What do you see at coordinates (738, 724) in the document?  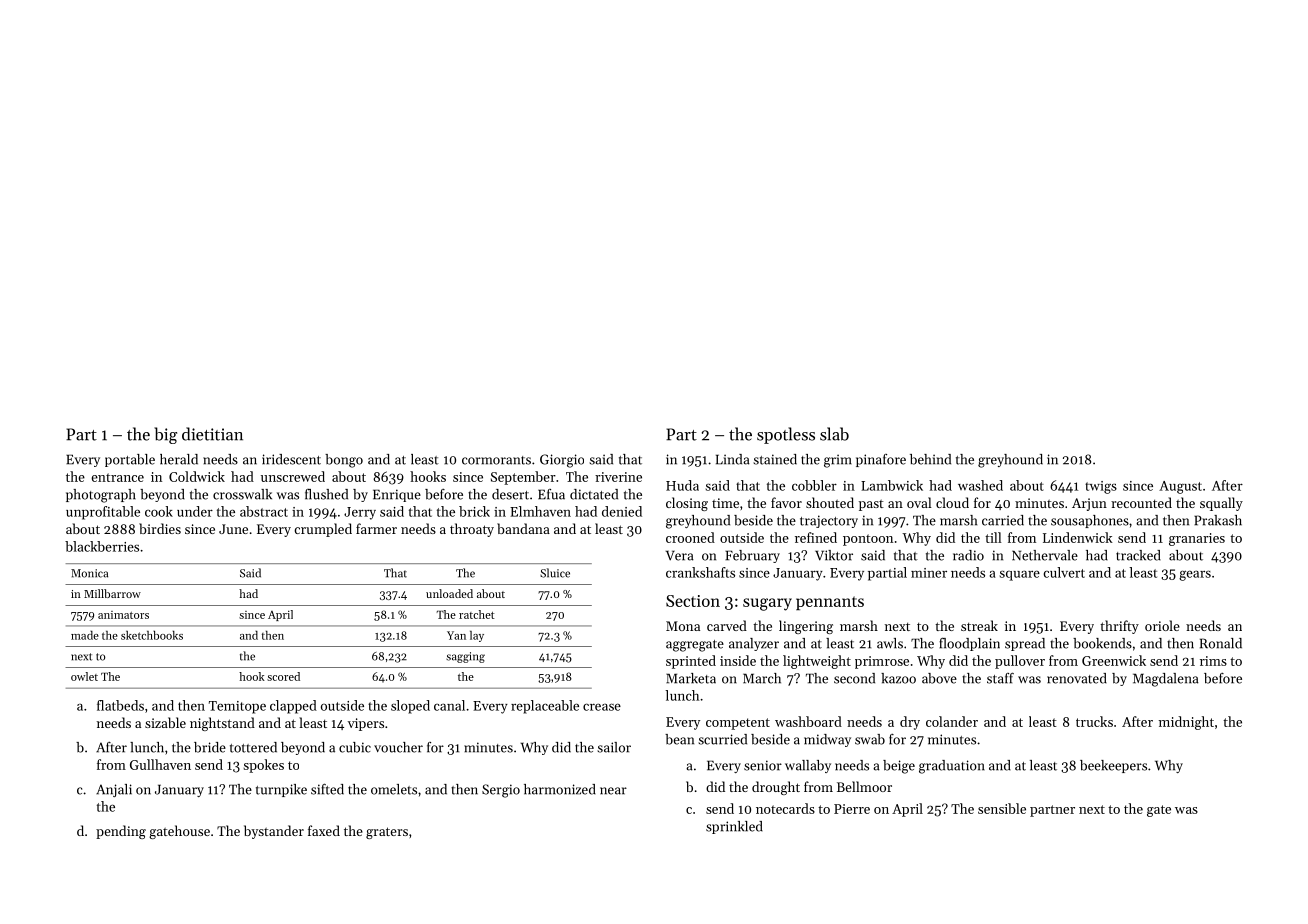 I see `competent` at bounding box center [738, 724].
